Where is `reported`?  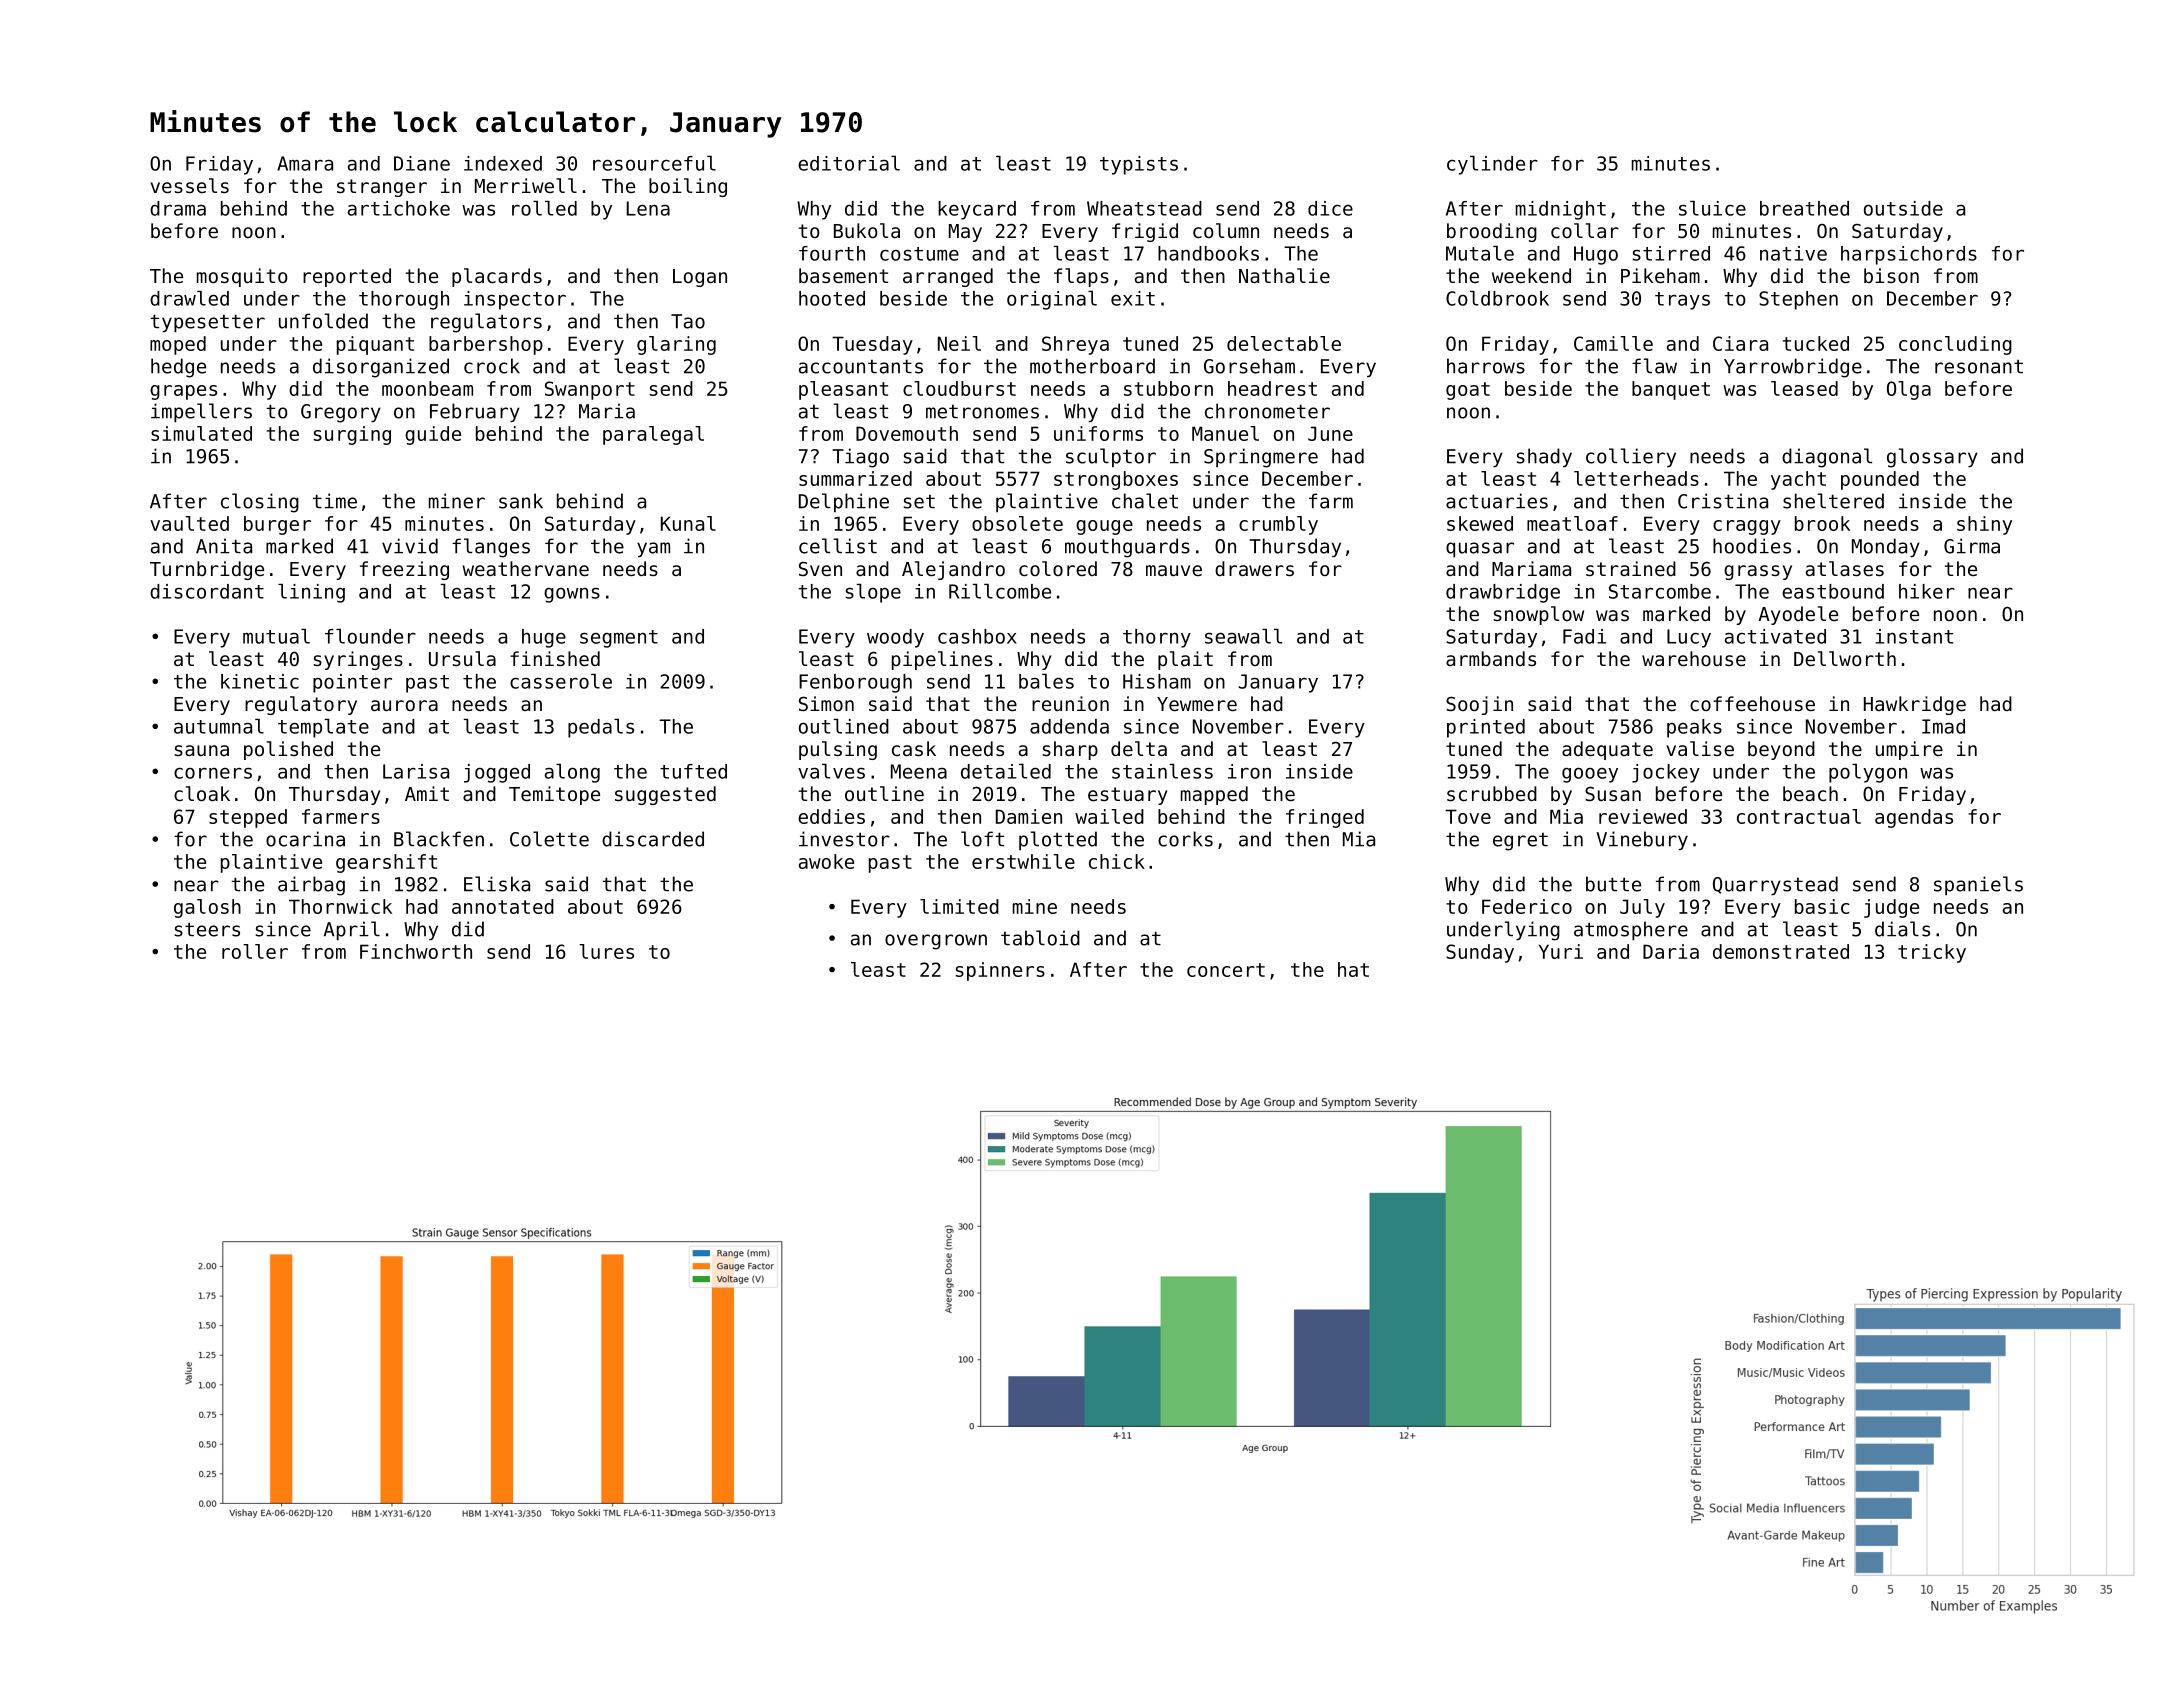 reported is located at coordinates (347, 277).
